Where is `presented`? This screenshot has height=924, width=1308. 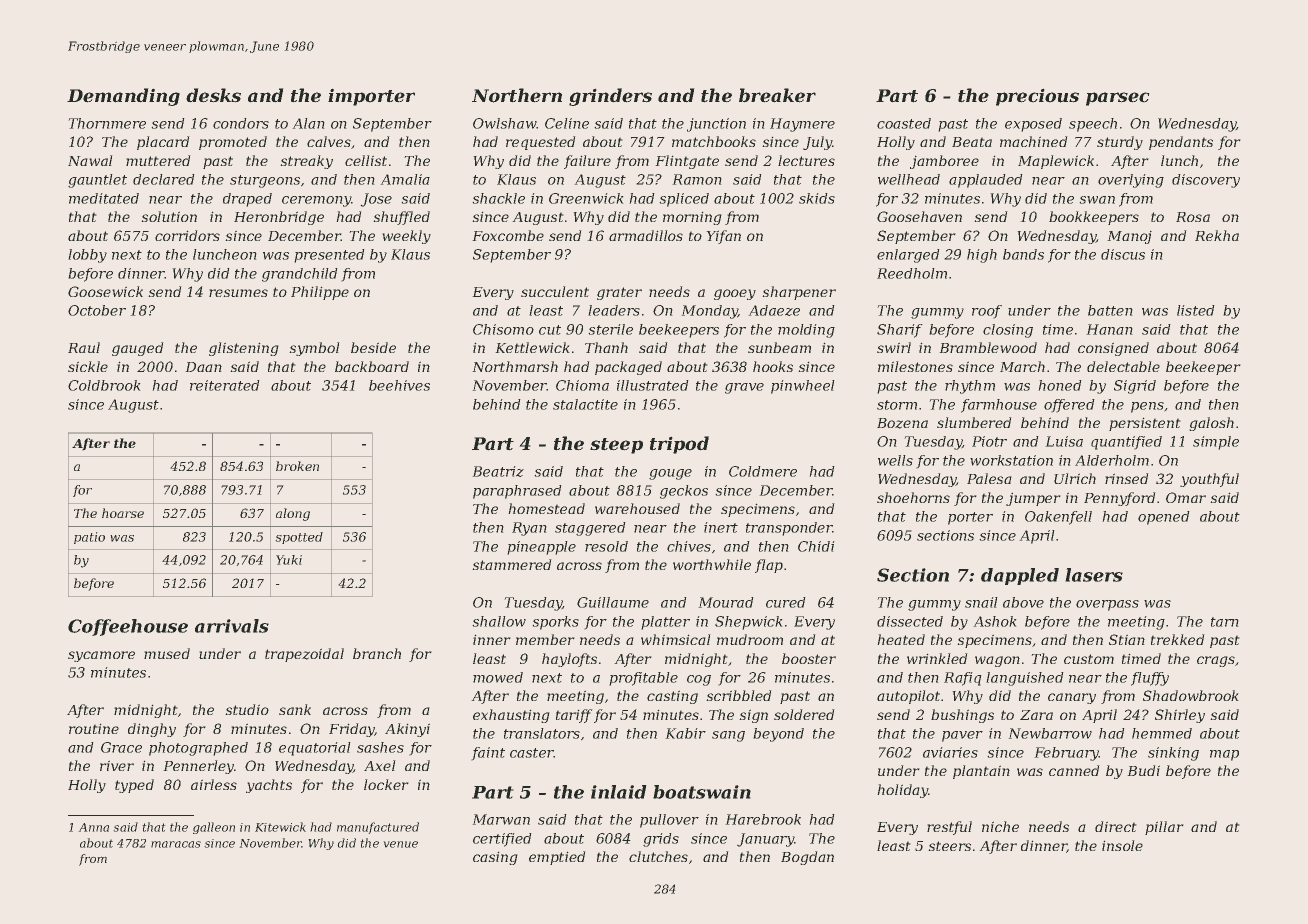
presented is located at coordinates (329, 256).
